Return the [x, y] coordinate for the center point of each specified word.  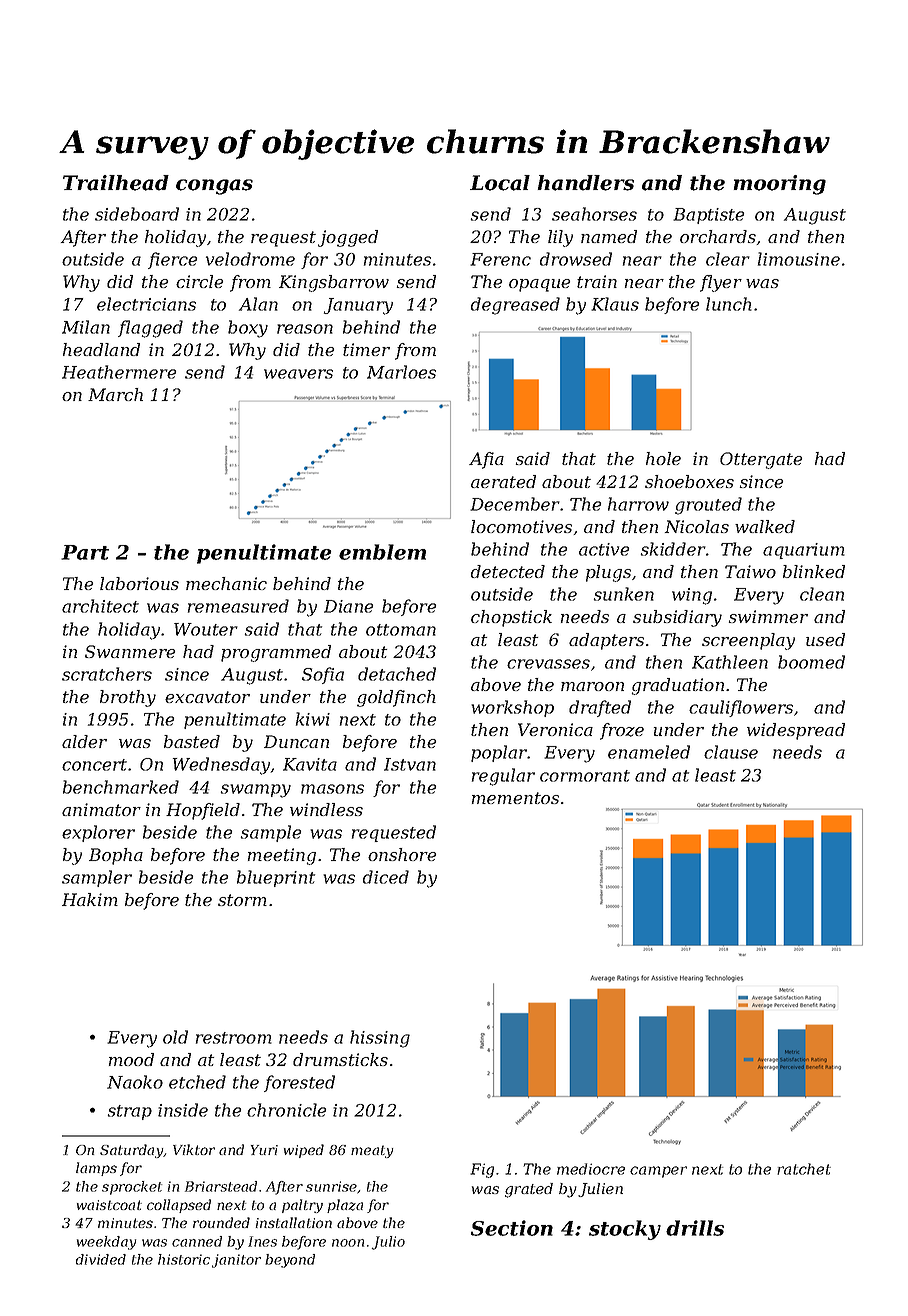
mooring [779, 185]
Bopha [116, 856]
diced [386, 877]
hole [663, 458]
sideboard [137, 214]
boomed [811, 662]
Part [85, 552]
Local [500, 183]
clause [731, 752]
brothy [128, 698]
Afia [486, 460]
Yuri [264, 1150]
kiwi [313, 719]
